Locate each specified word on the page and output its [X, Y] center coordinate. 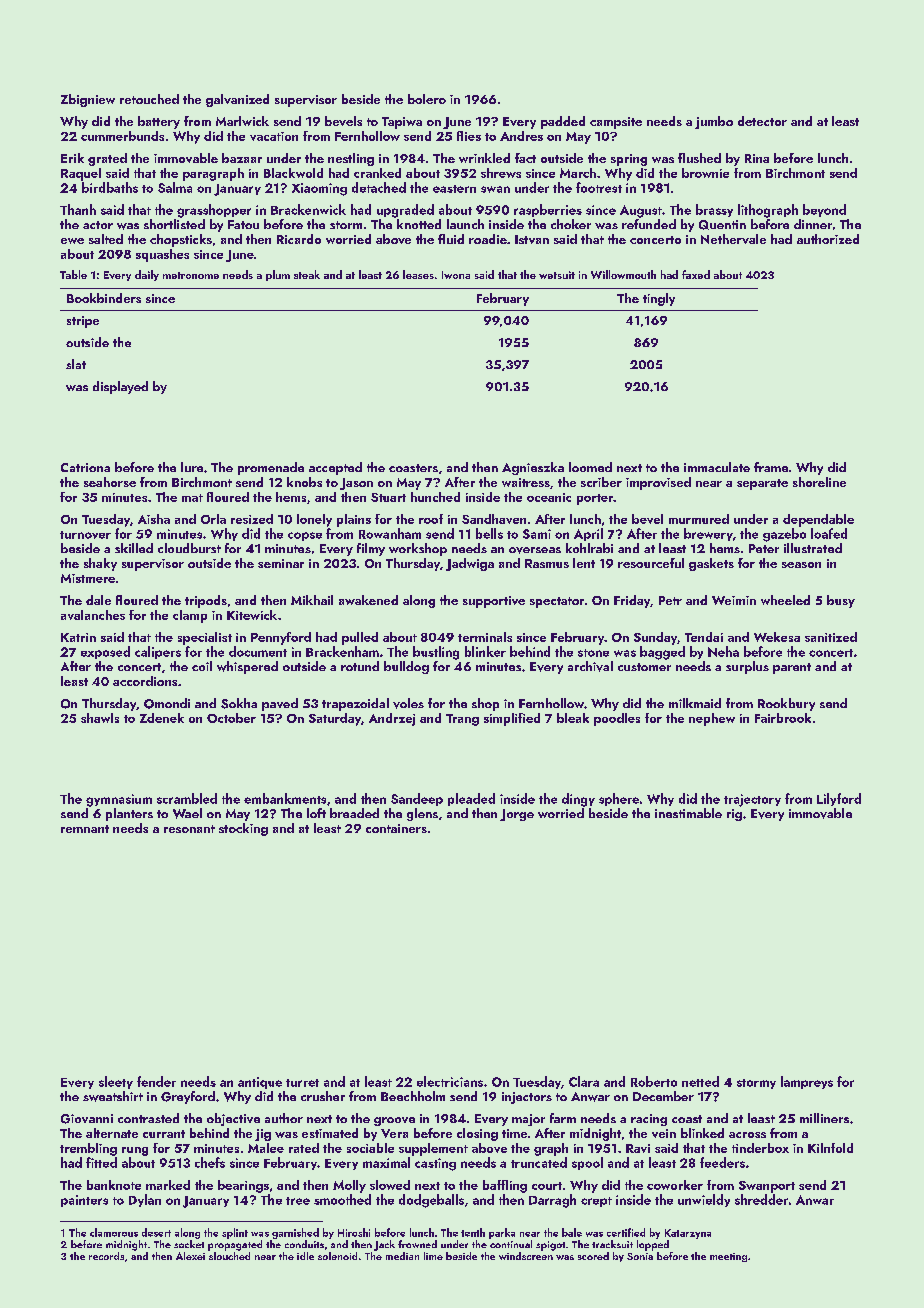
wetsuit [557, 275]
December [663, 1096]
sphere [619, 799]
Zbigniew [88, 100]
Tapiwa [402, 123]
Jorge [517, 815]
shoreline [819, 482]
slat [76, 364]
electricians [450, 1081]
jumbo [714, 122]
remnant [85, 829]
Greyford [188, 1097]
